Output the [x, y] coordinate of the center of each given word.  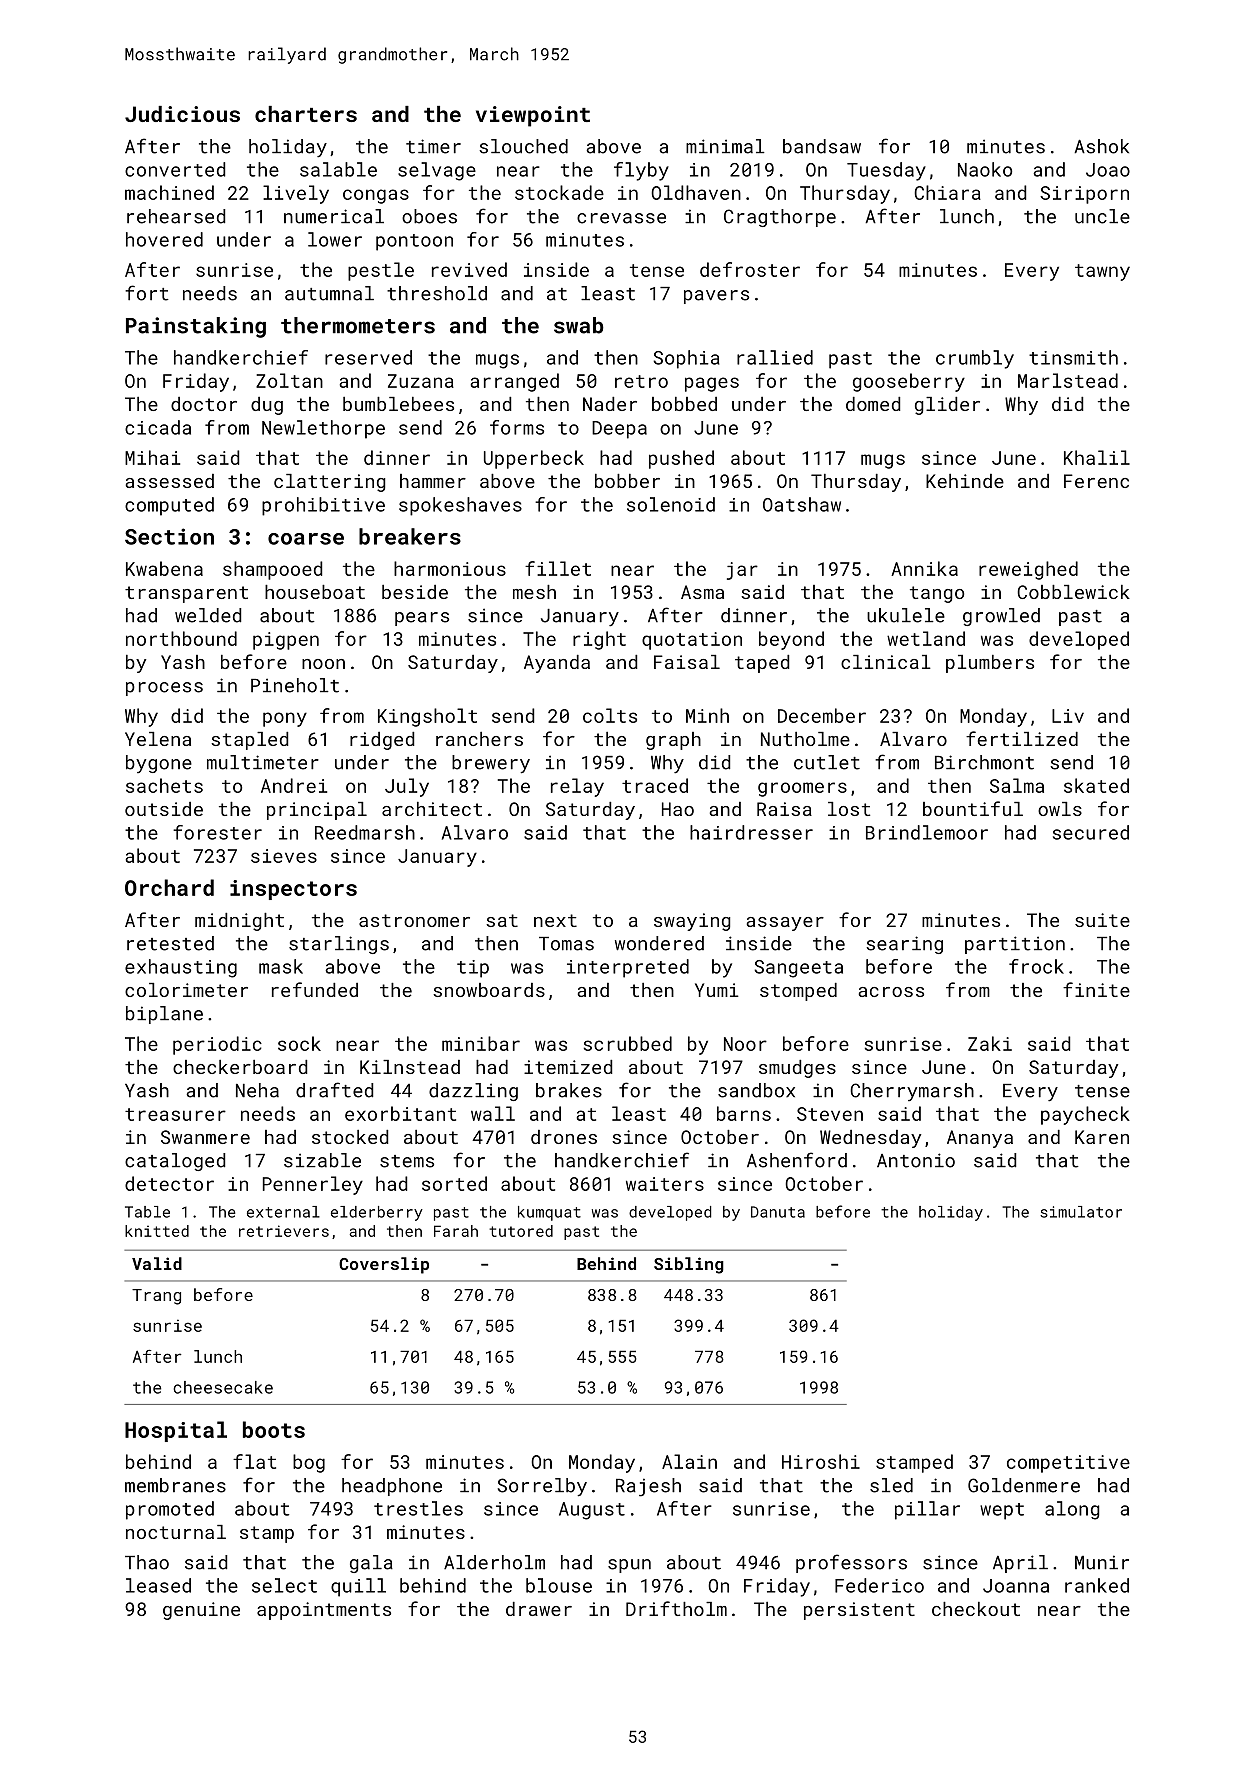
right [599, 640]
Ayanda [557, 664]
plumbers [990, 664]
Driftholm [676, 1608]
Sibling [689, 1265]
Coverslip [384, 1265]
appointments [324, 1611]
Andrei [294, 785]
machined [169, 192]
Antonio [916, 1160]
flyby [641, 171]
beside [415, 592]
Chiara [947, 192]
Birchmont [984, 762]
